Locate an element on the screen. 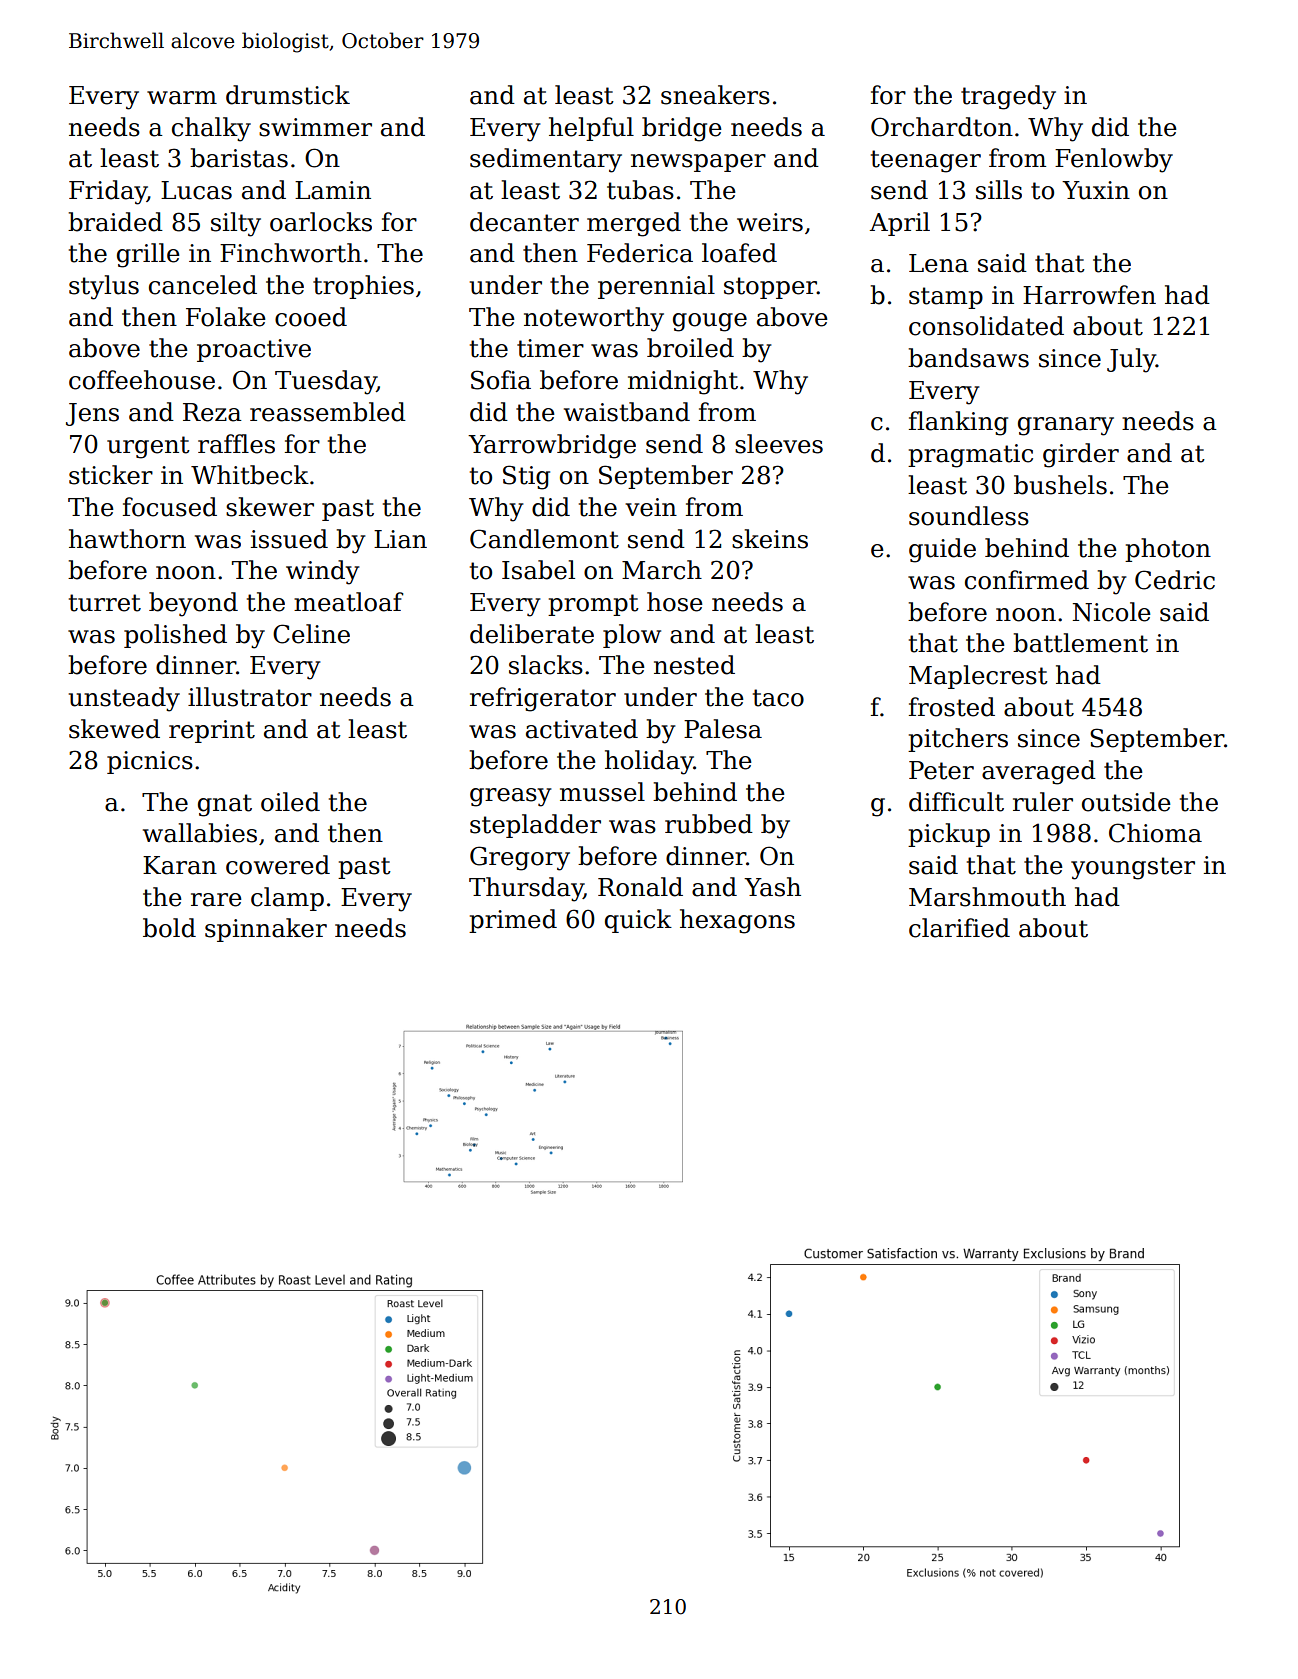 The width and height of the screenshot is (1298, 1679). weirs is located at coordinates (770, 222).
